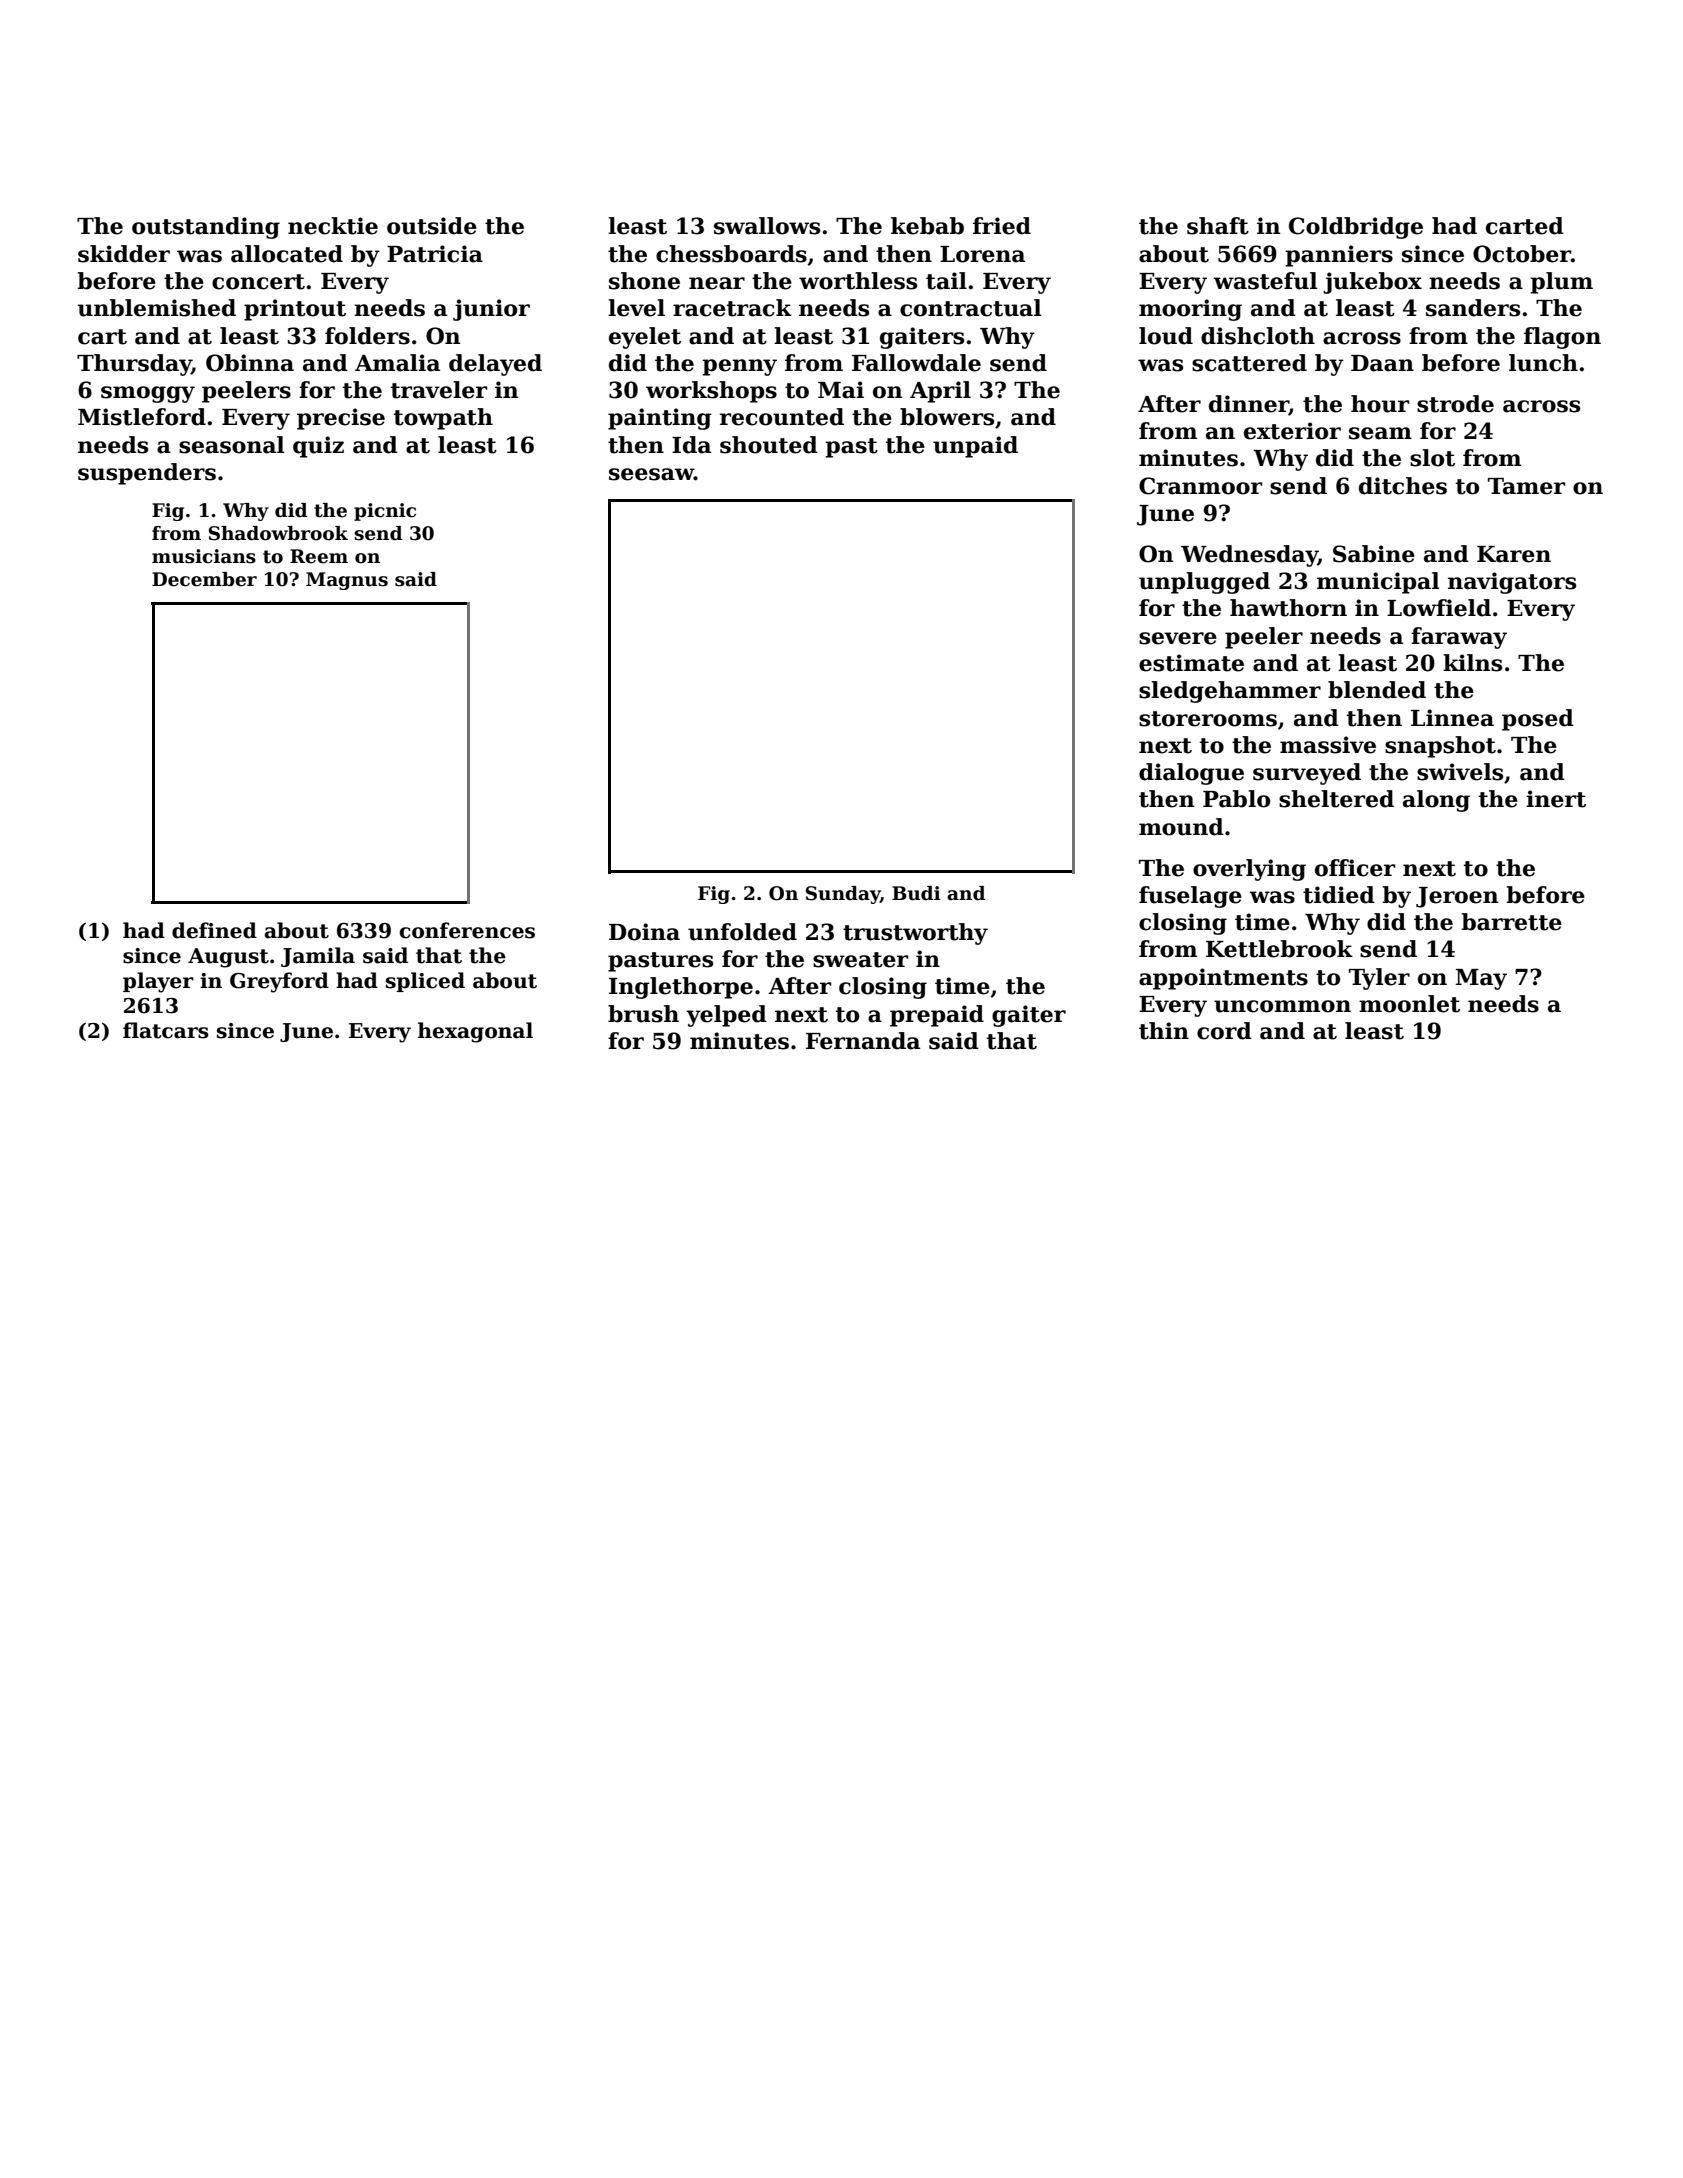 This document has height=2178, width=1683. Describe the element at coordinates (843, 895) in the document. I see `Sunday` at that location.
